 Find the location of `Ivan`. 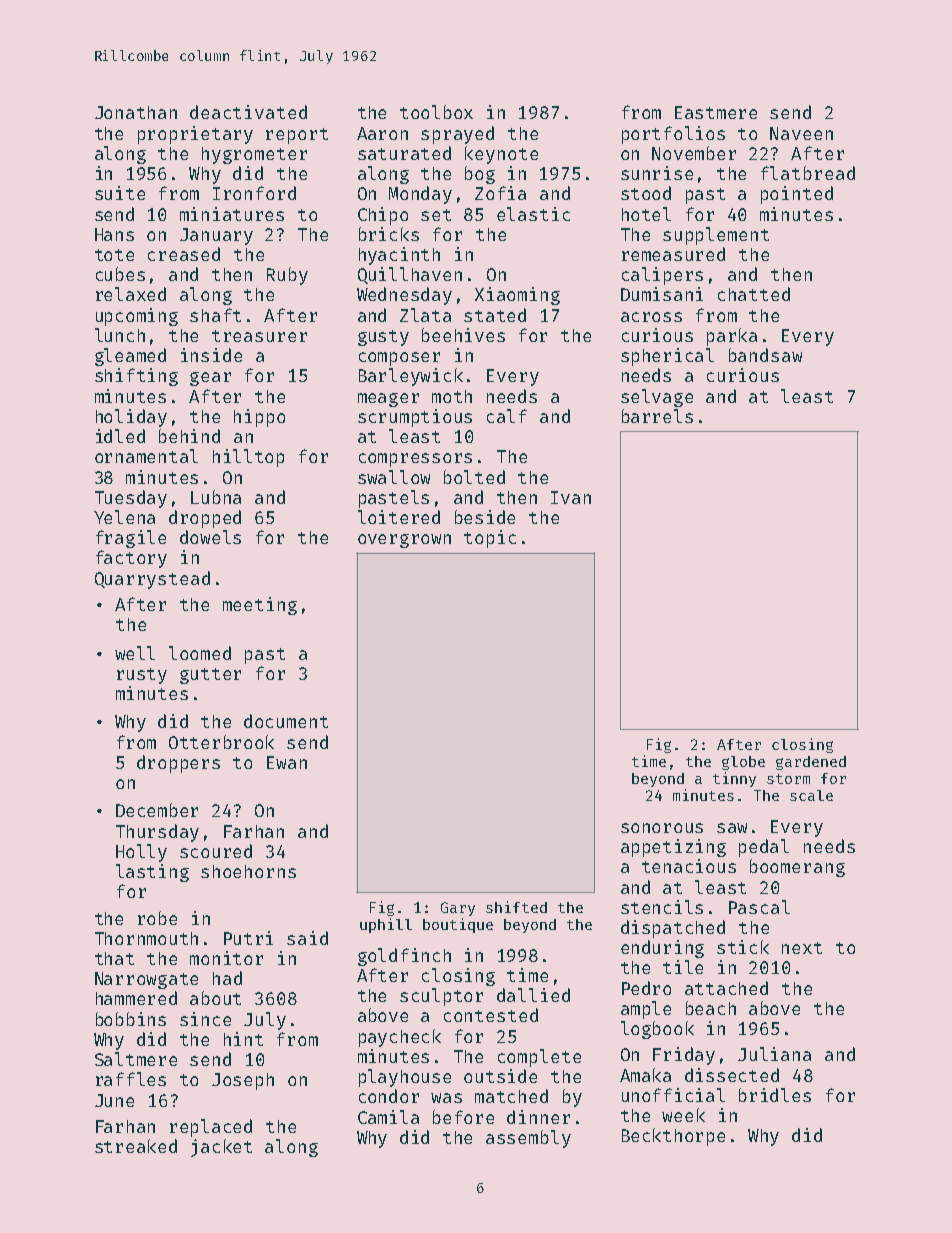

Ivan is located at coordinates (571, 497).
